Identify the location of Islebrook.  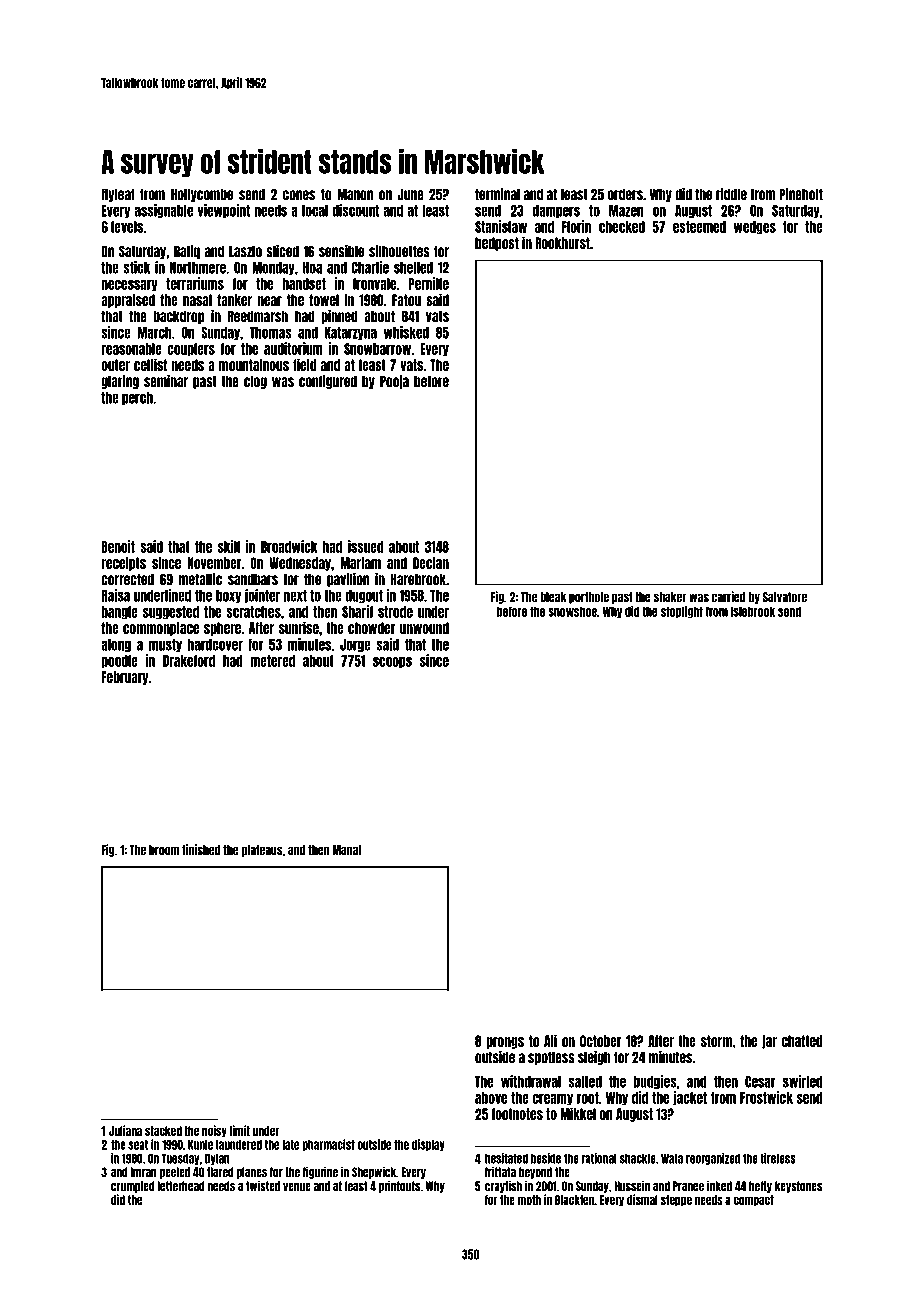
(753, 611).
